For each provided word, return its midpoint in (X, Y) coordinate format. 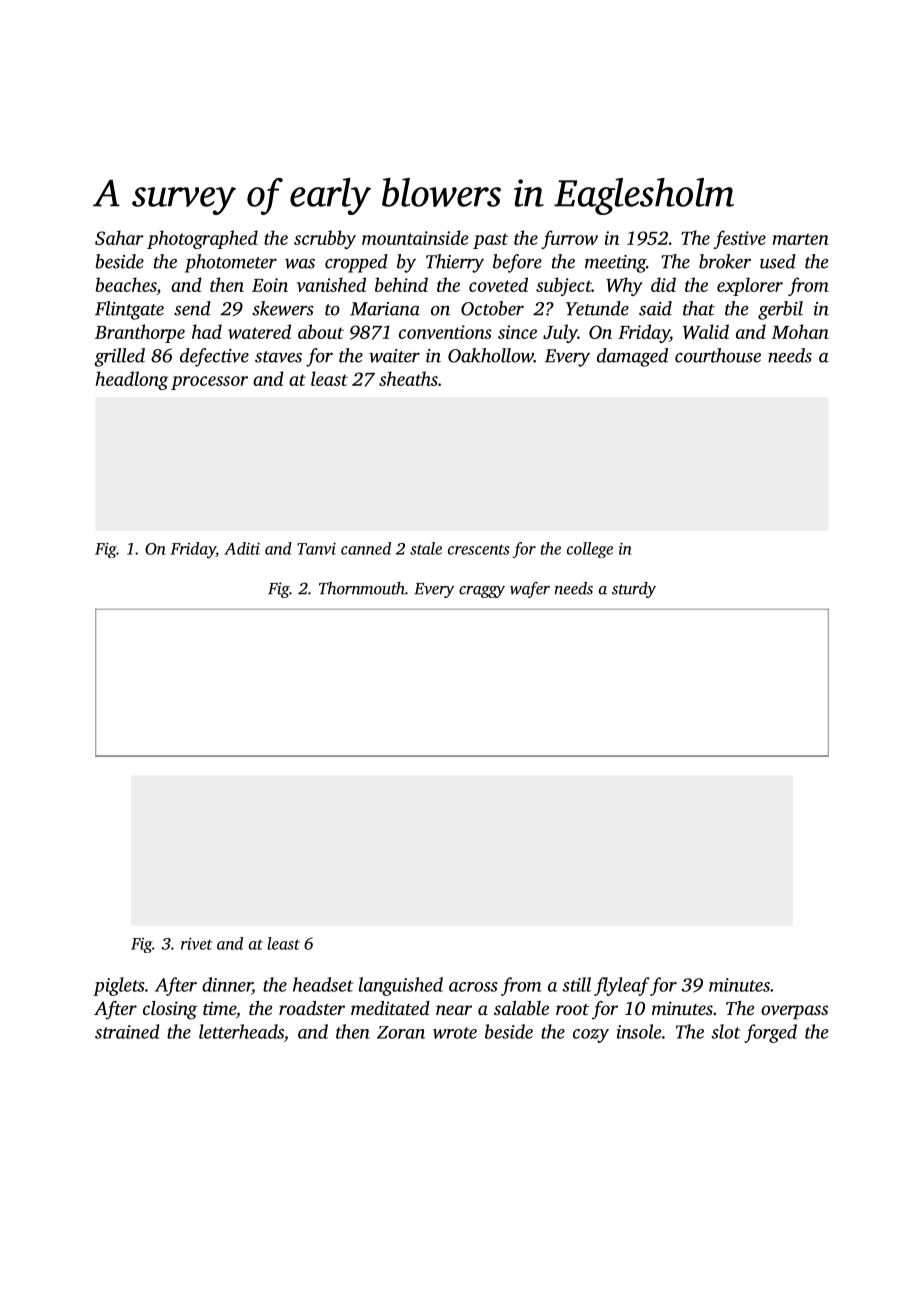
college (590, 550)
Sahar (119, 237)
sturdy (634, 590)
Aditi (242, 548)
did (663, 284)
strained (127, 1031)
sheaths (408, 378)
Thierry (455, 263)
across (473, 987)
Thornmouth (362, 588)
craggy (482, 592)
